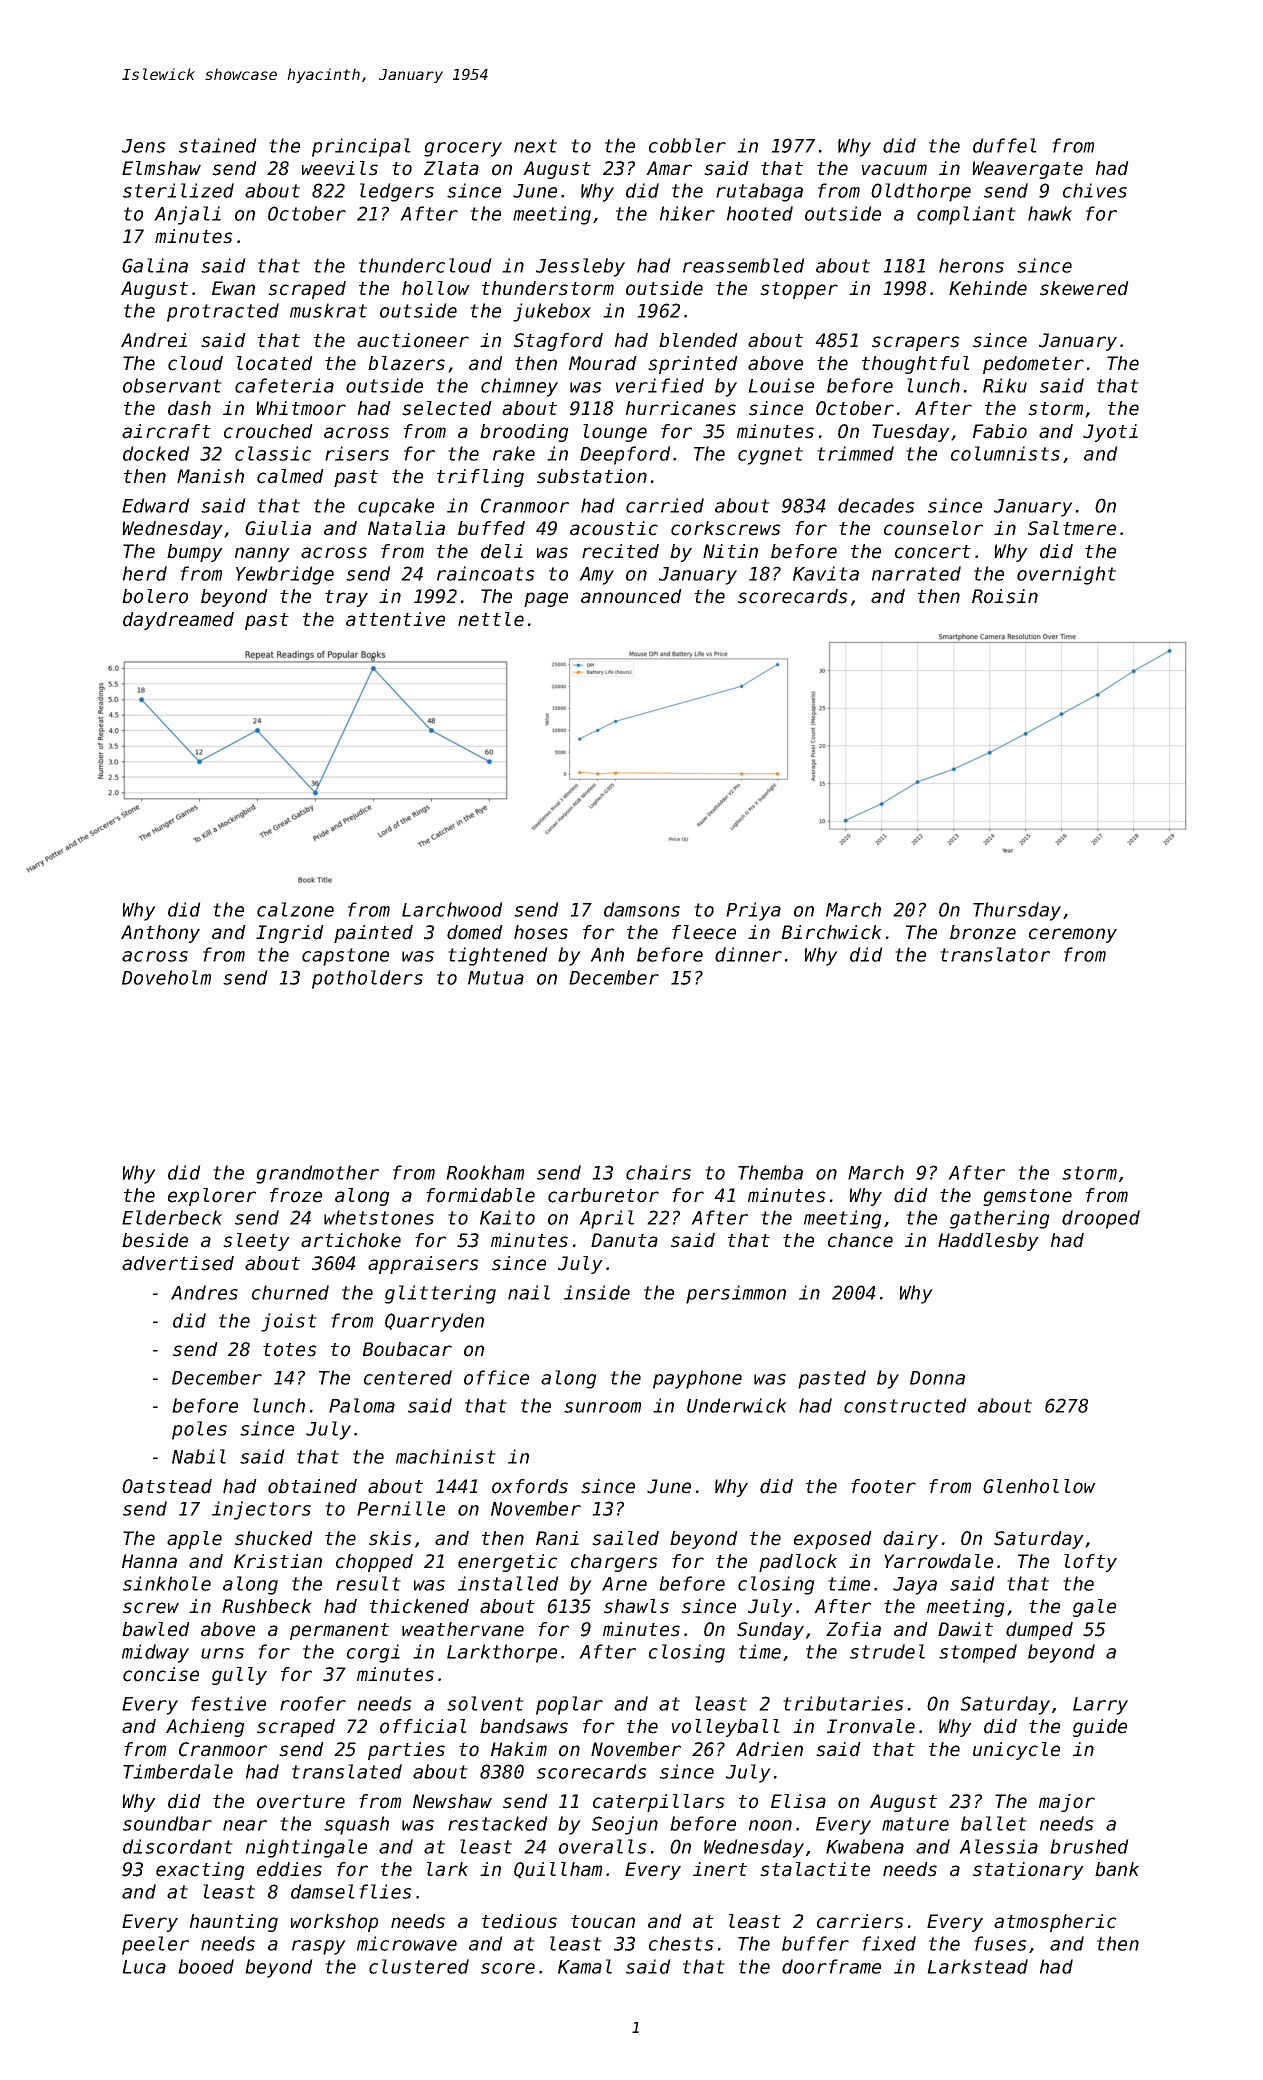 The height and width of the image is (2080, 1263). What do you see at coordinates (295, 909) in the image?
I see `calzone` at bounding box center [295, 909].
